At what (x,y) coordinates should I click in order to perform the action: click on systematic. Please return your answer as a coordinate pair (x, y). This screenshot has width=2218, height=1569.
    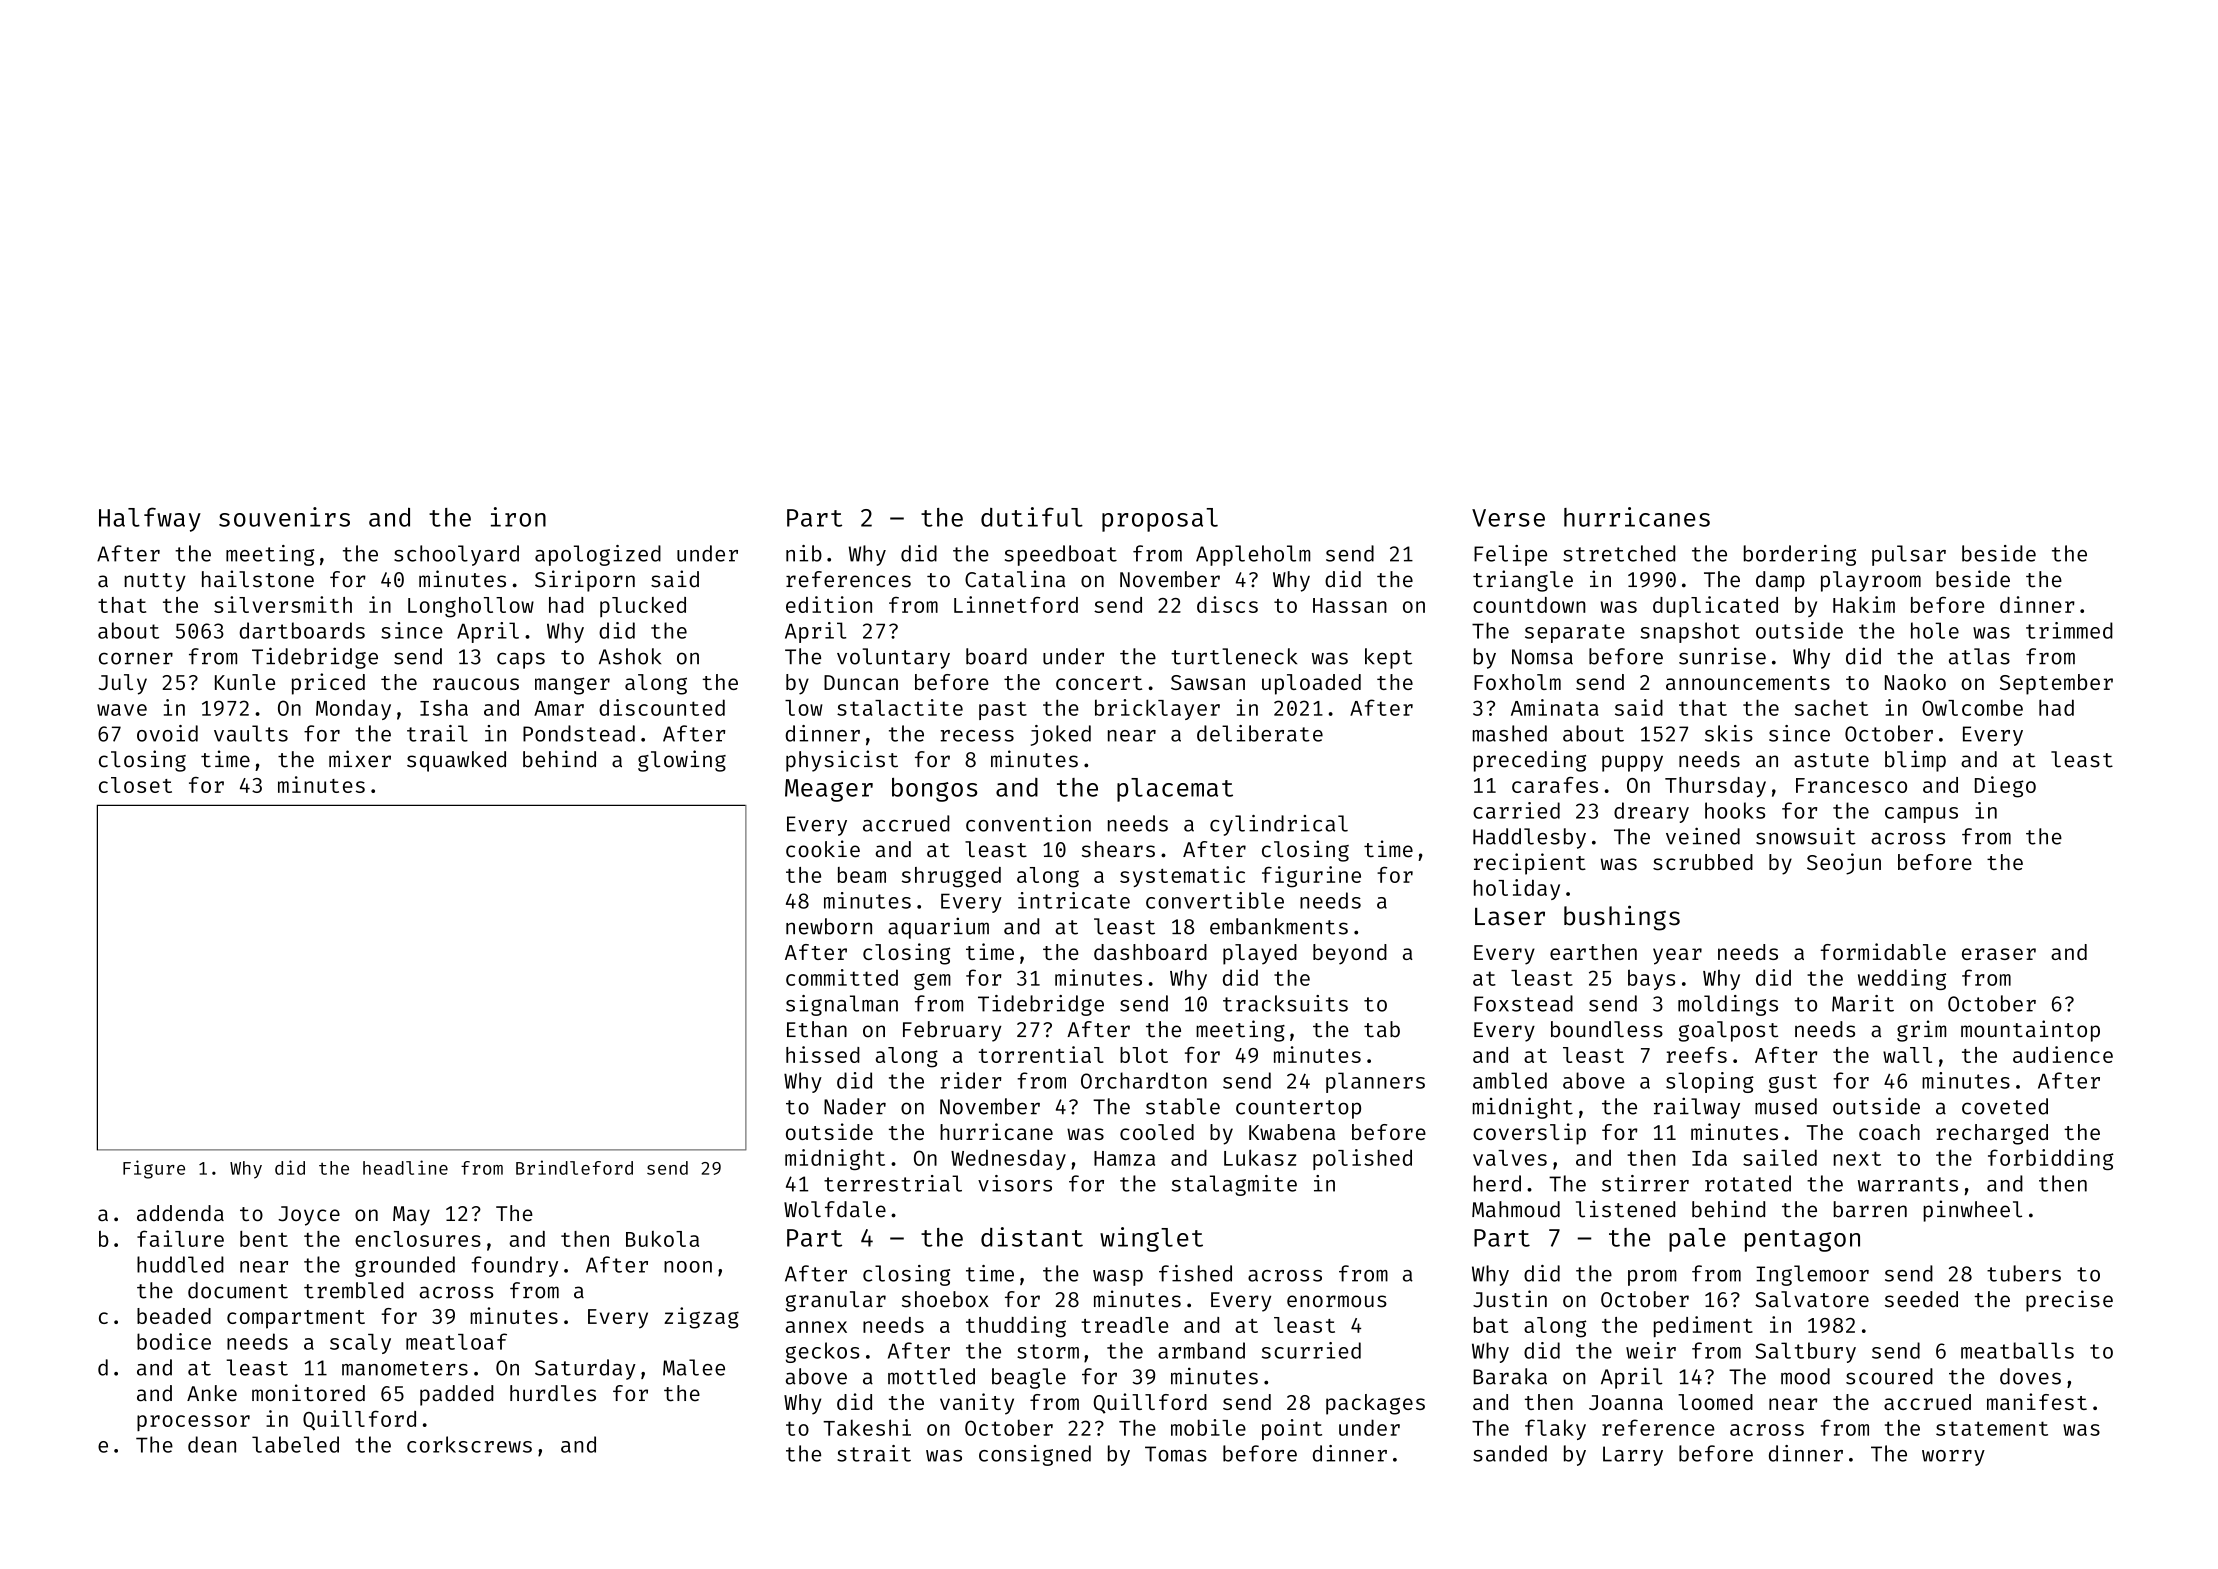
    Looking at the image, I should click on (1182, 876).
